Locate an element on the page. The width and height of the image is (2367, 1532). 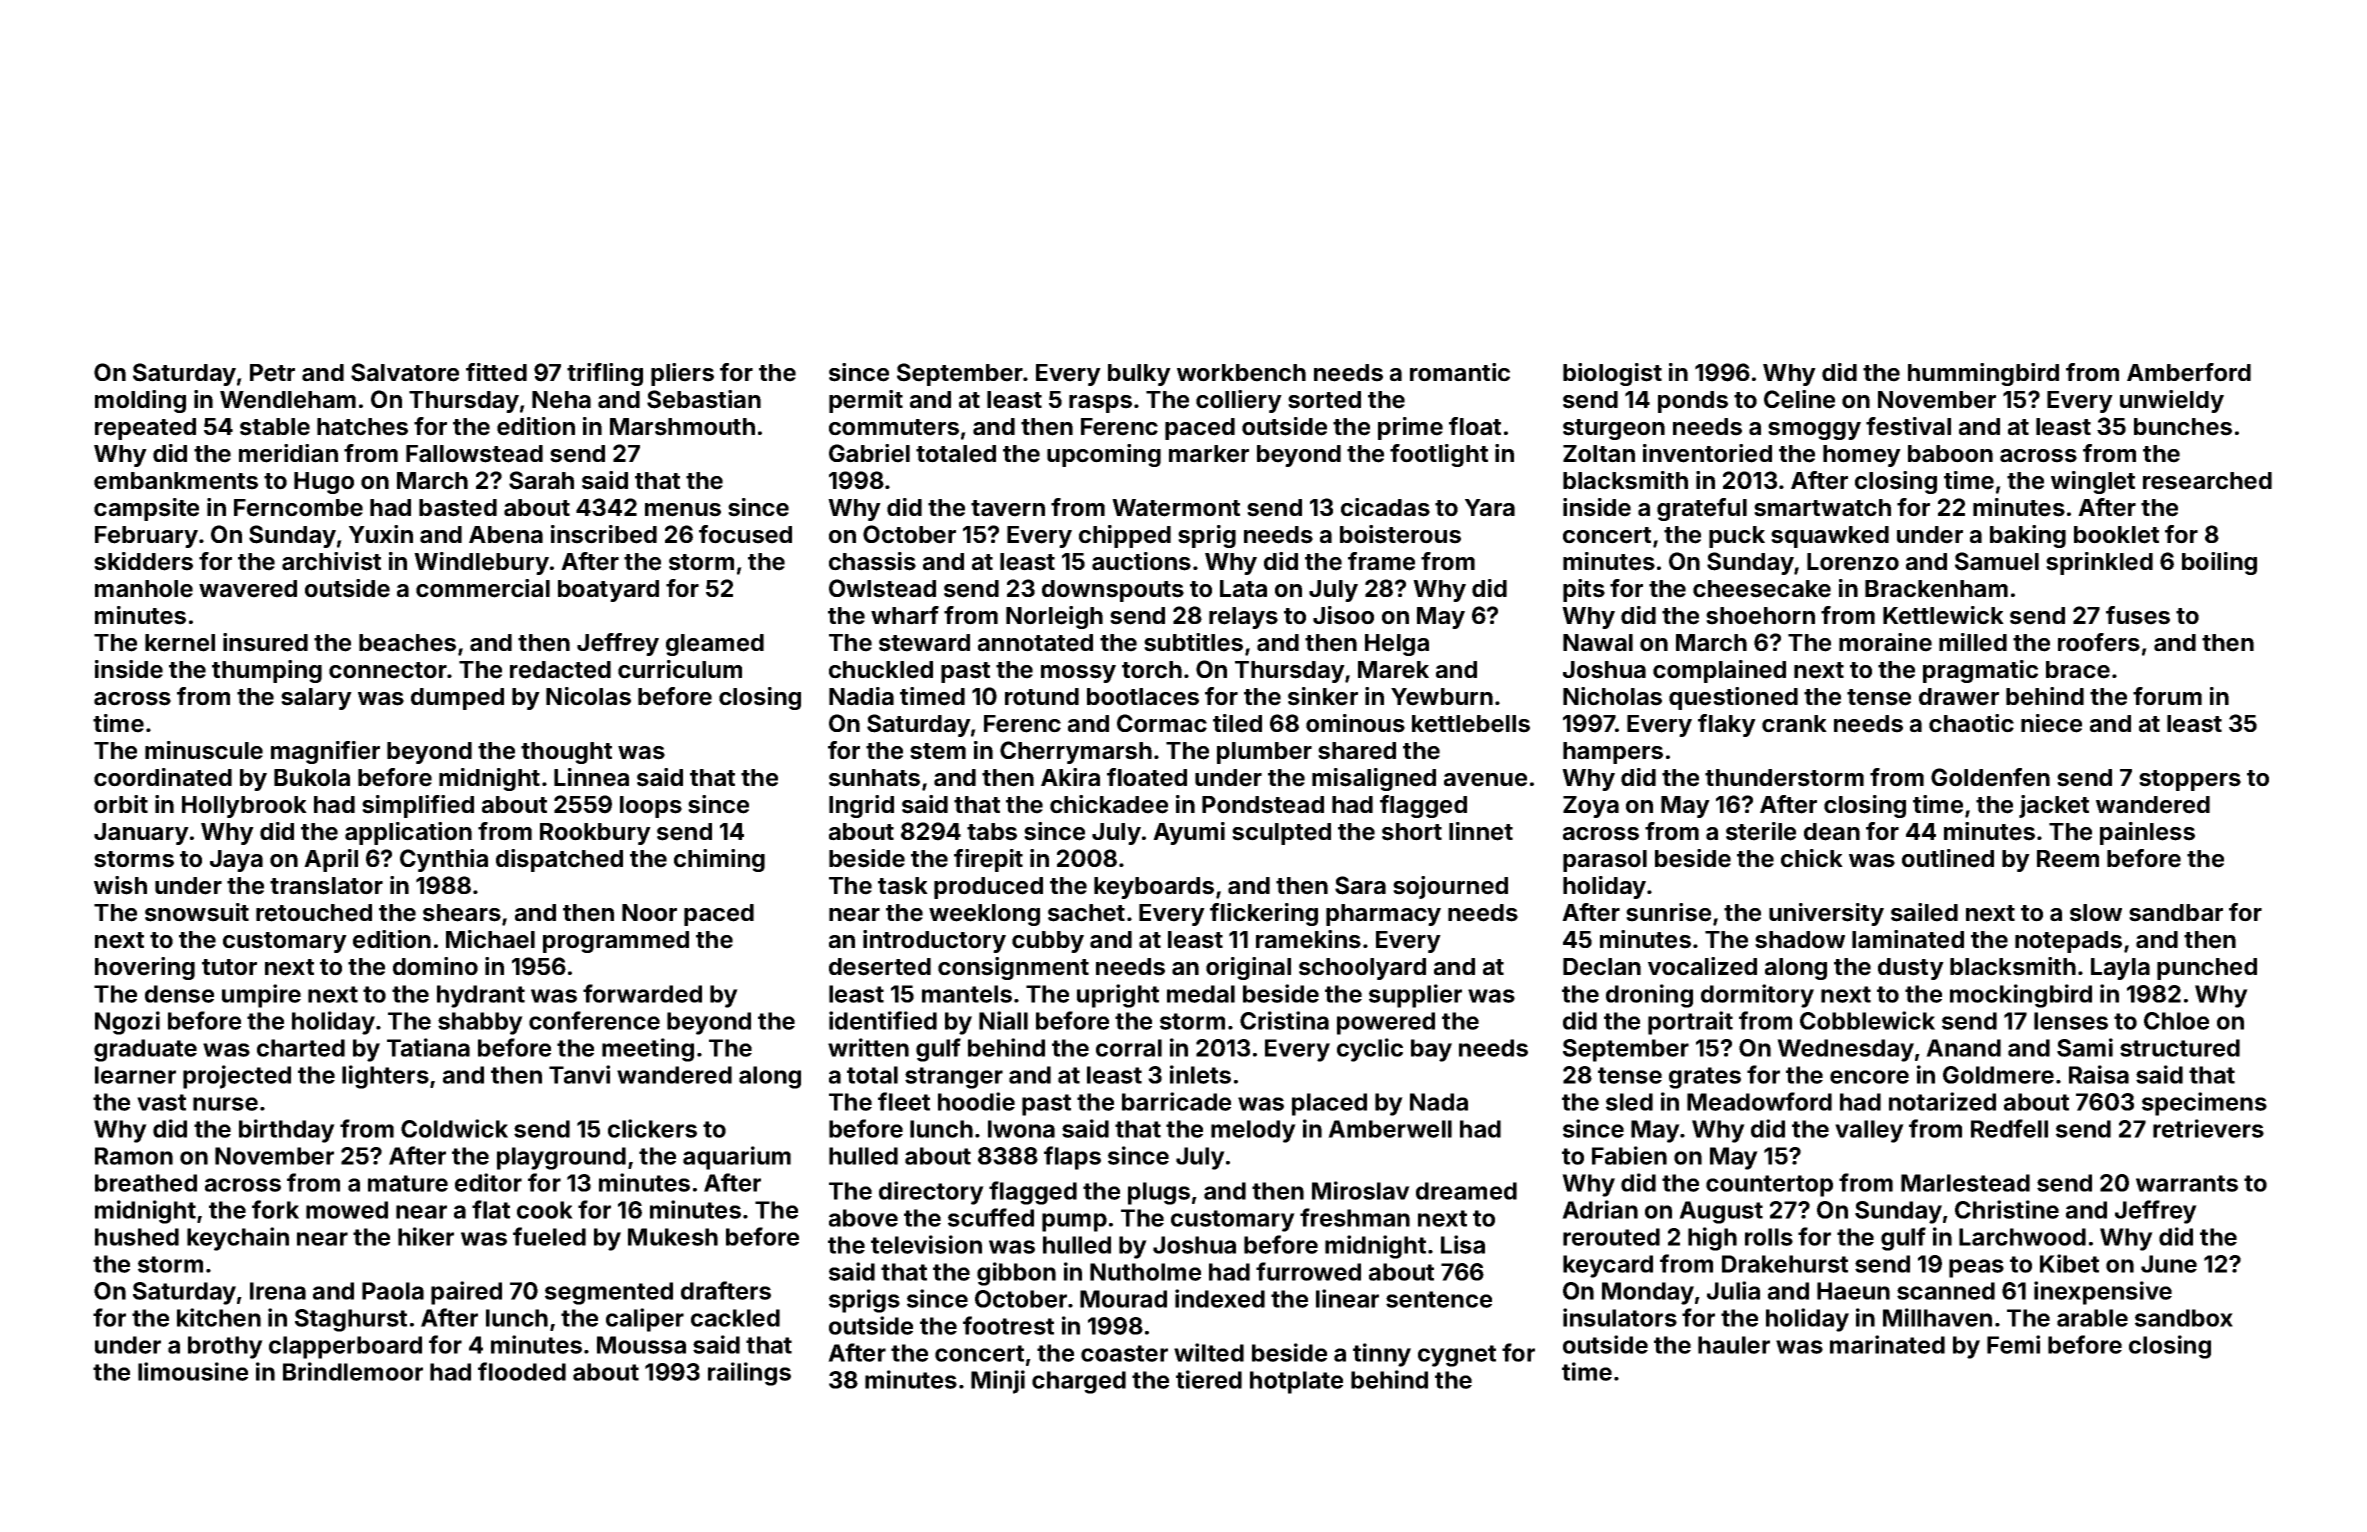
fork is located at coordinates (275, 1209).
